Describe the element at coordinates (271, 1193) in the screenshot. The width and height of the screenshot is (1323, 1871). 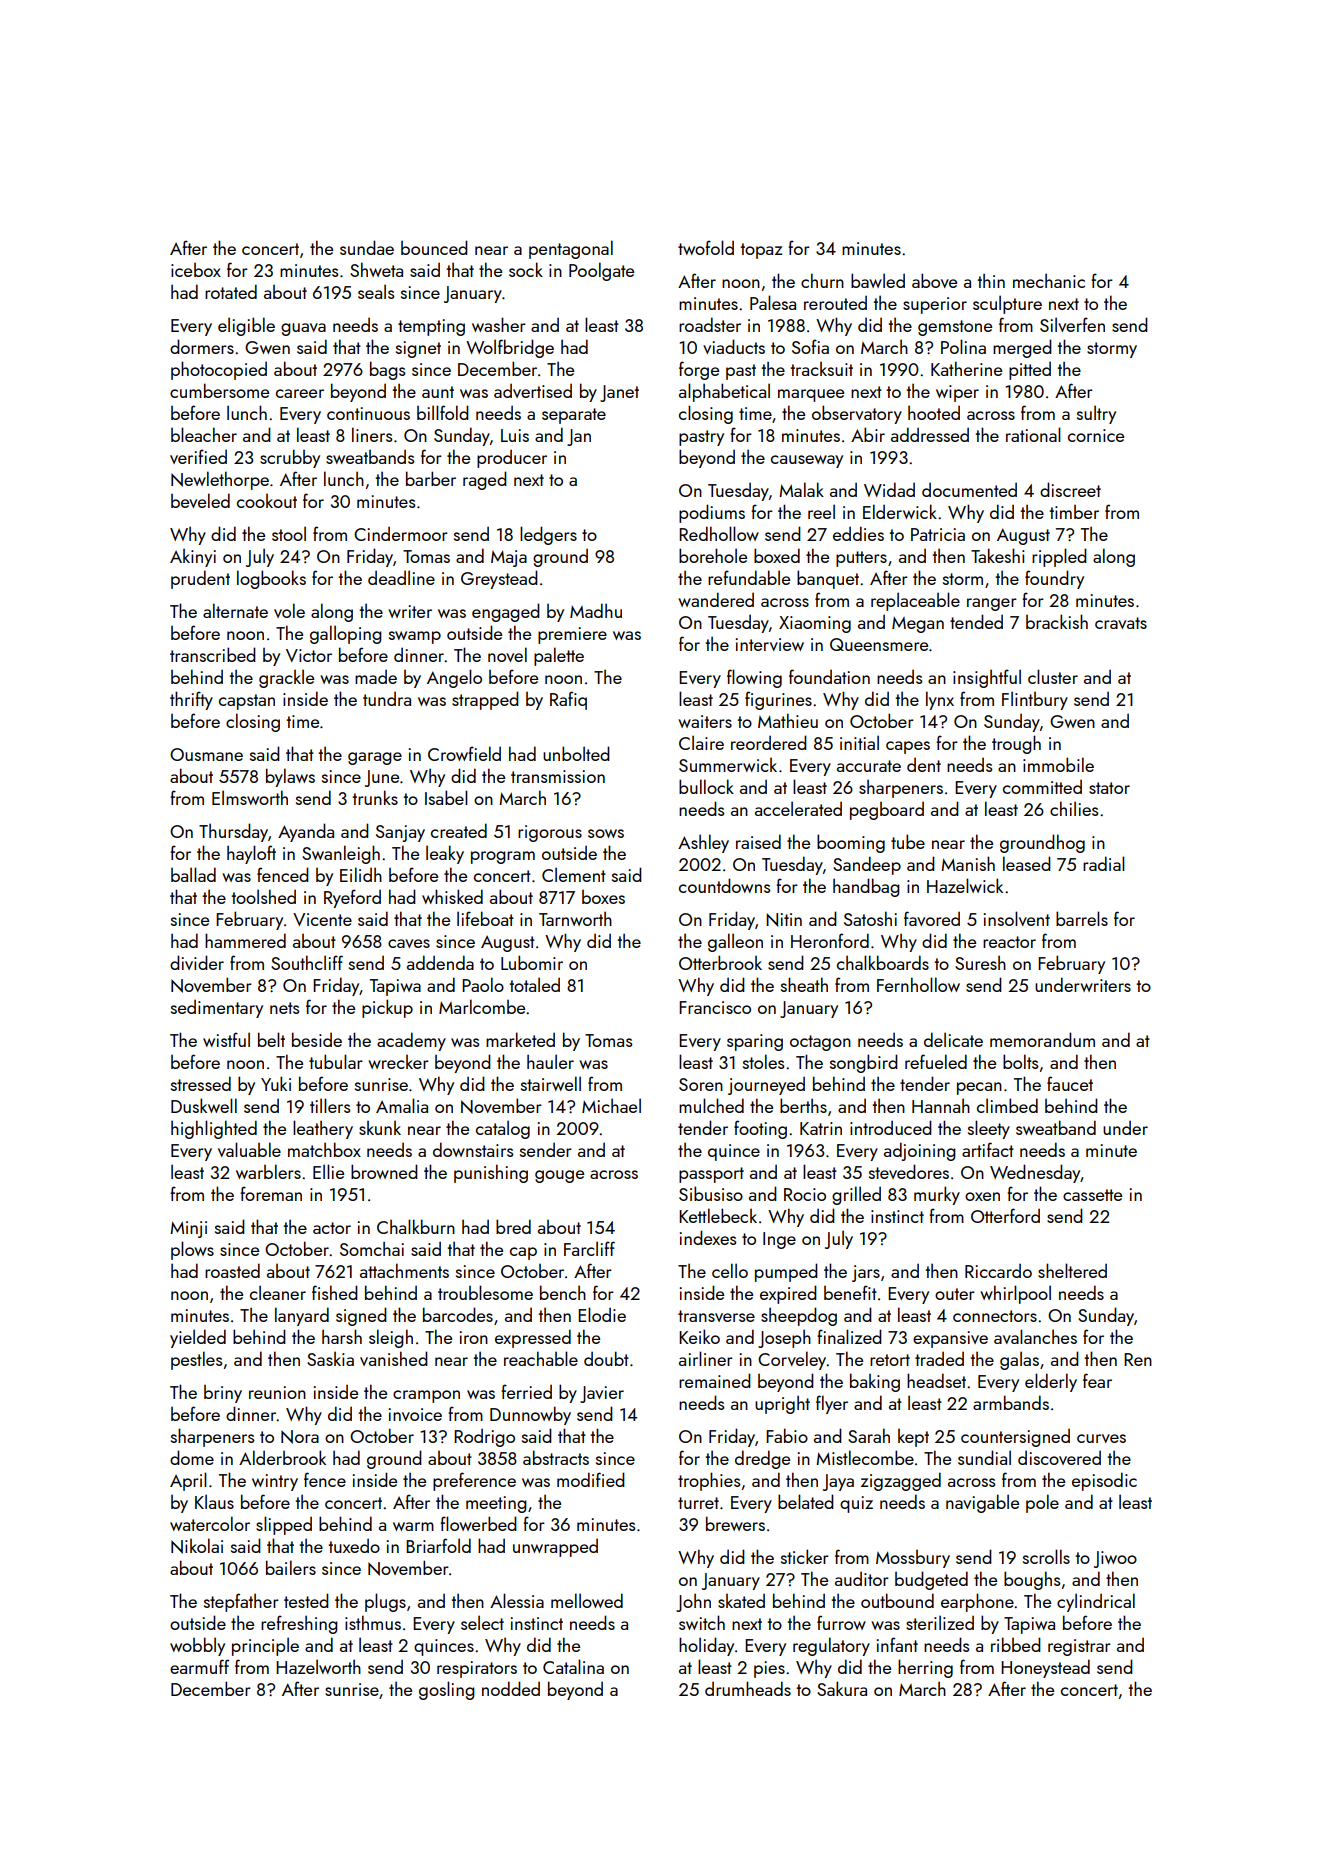
I see `foreman` at that location.
